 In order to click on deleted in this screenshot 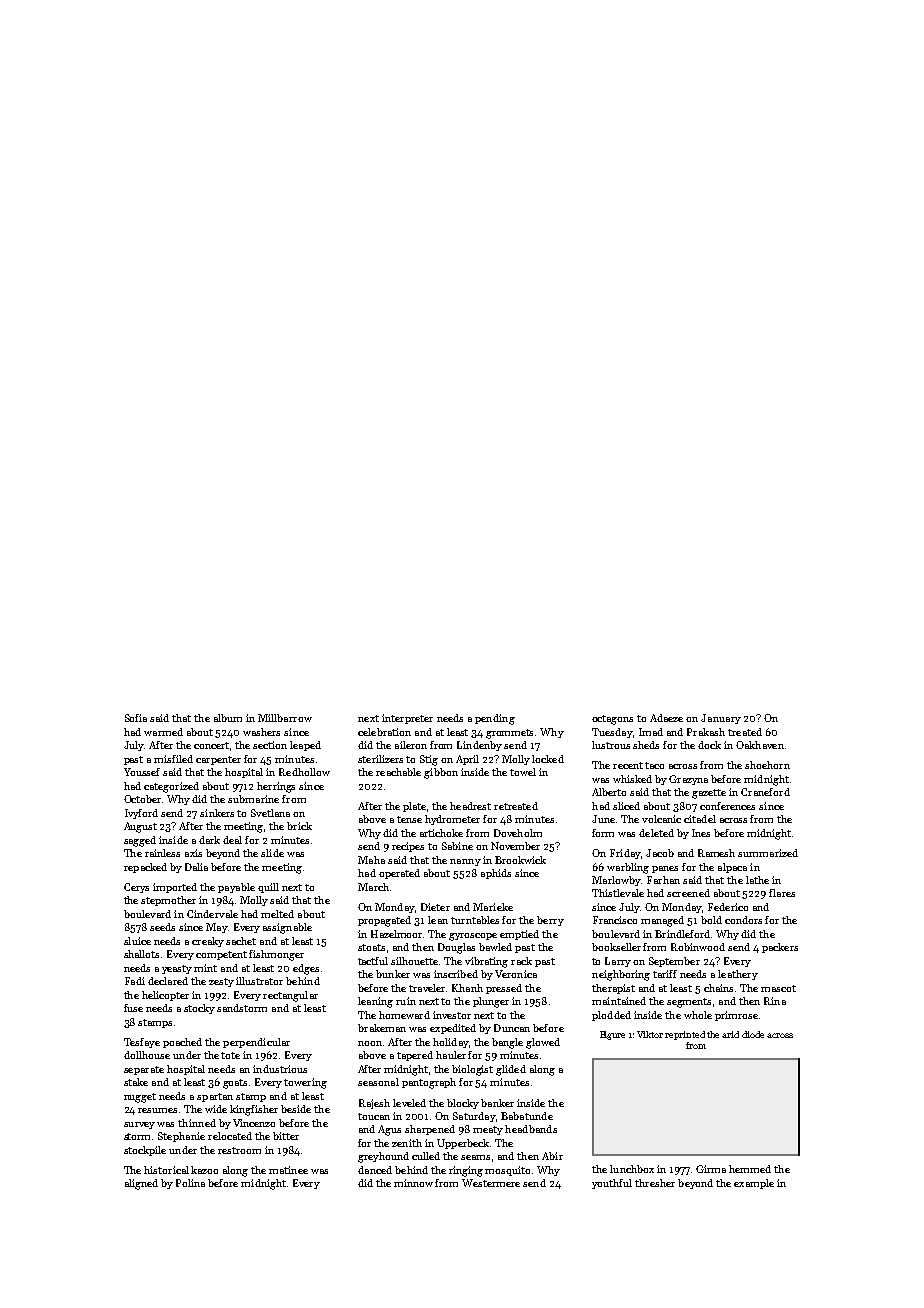, I will do `click(656, 833)`.
